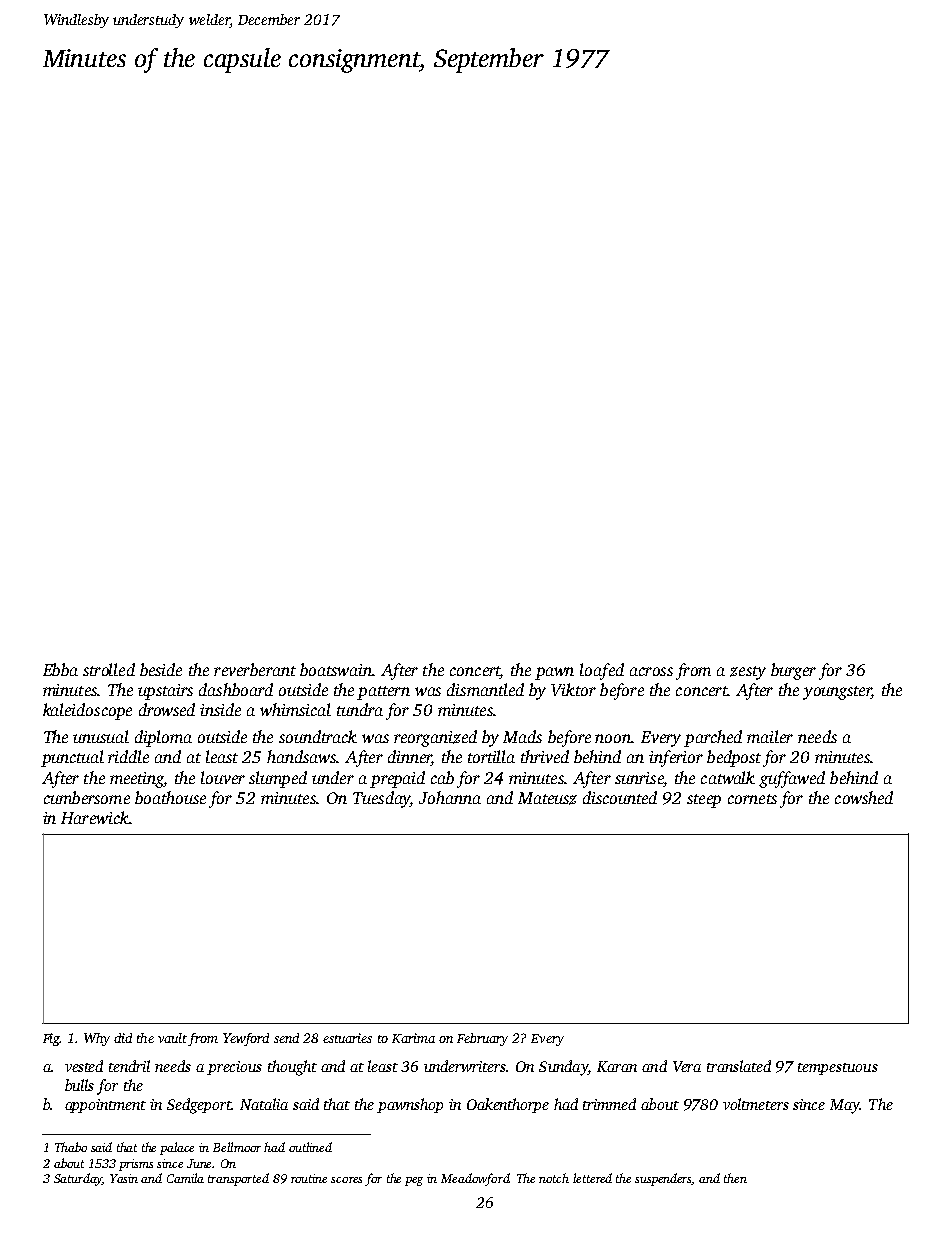 The height and width of the page is (1233, 952). Describe the element at coordinates (124, 1178) in the page. I see `Yasin` at that location.
